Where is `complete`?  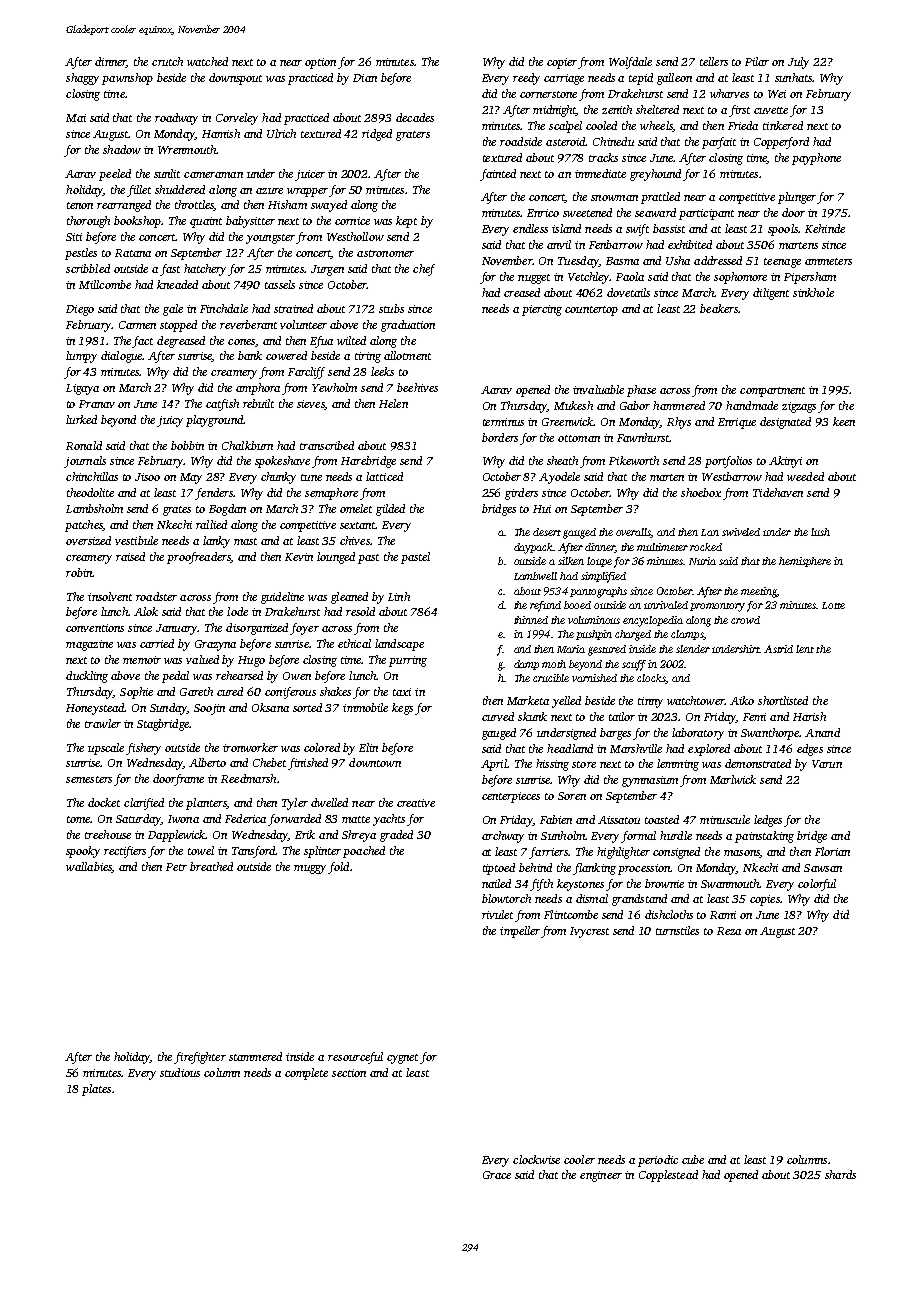 complete is located at coordinates (306, 1074).
